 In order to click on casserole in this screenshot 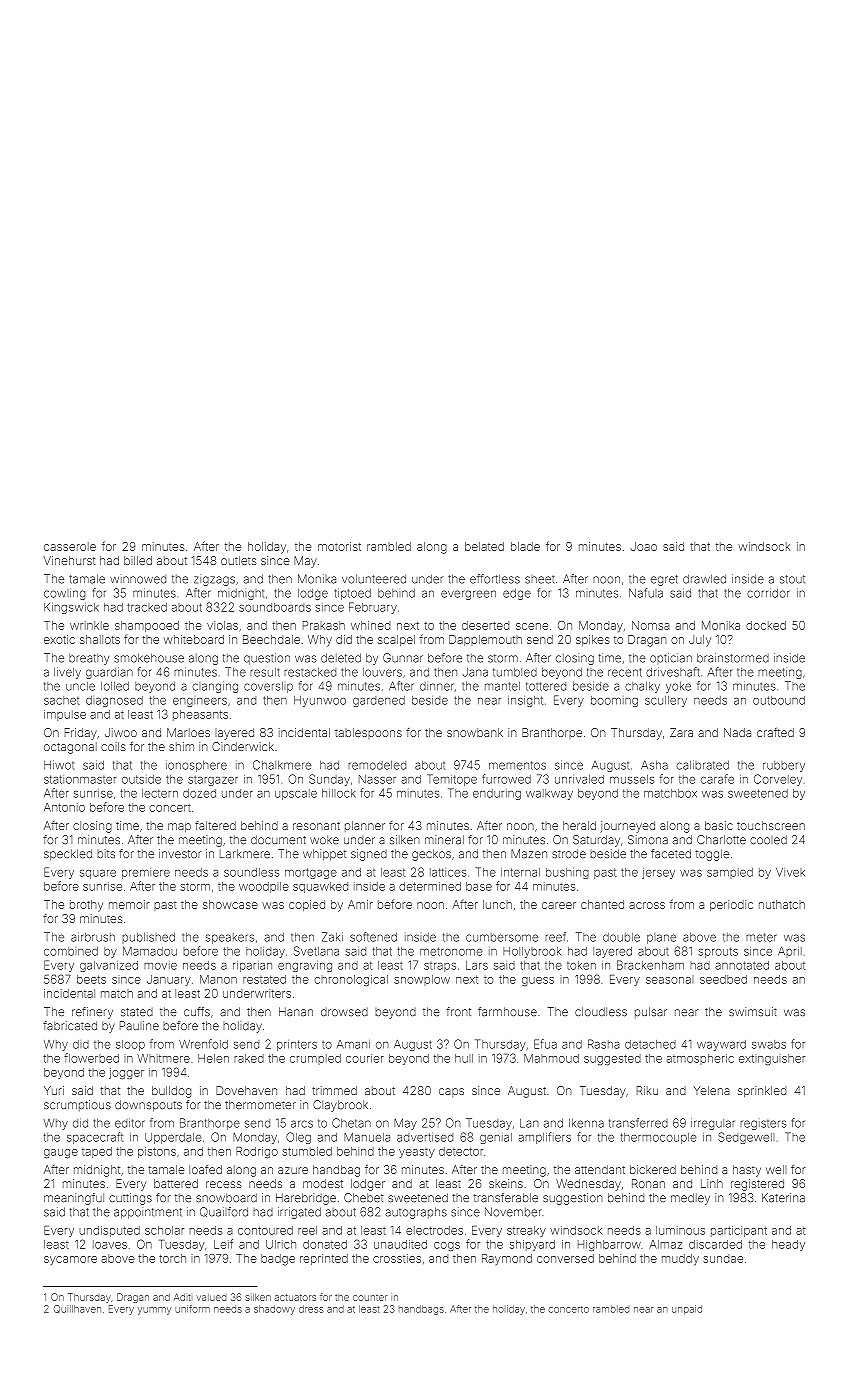, I will do `click(70, 546)`.
